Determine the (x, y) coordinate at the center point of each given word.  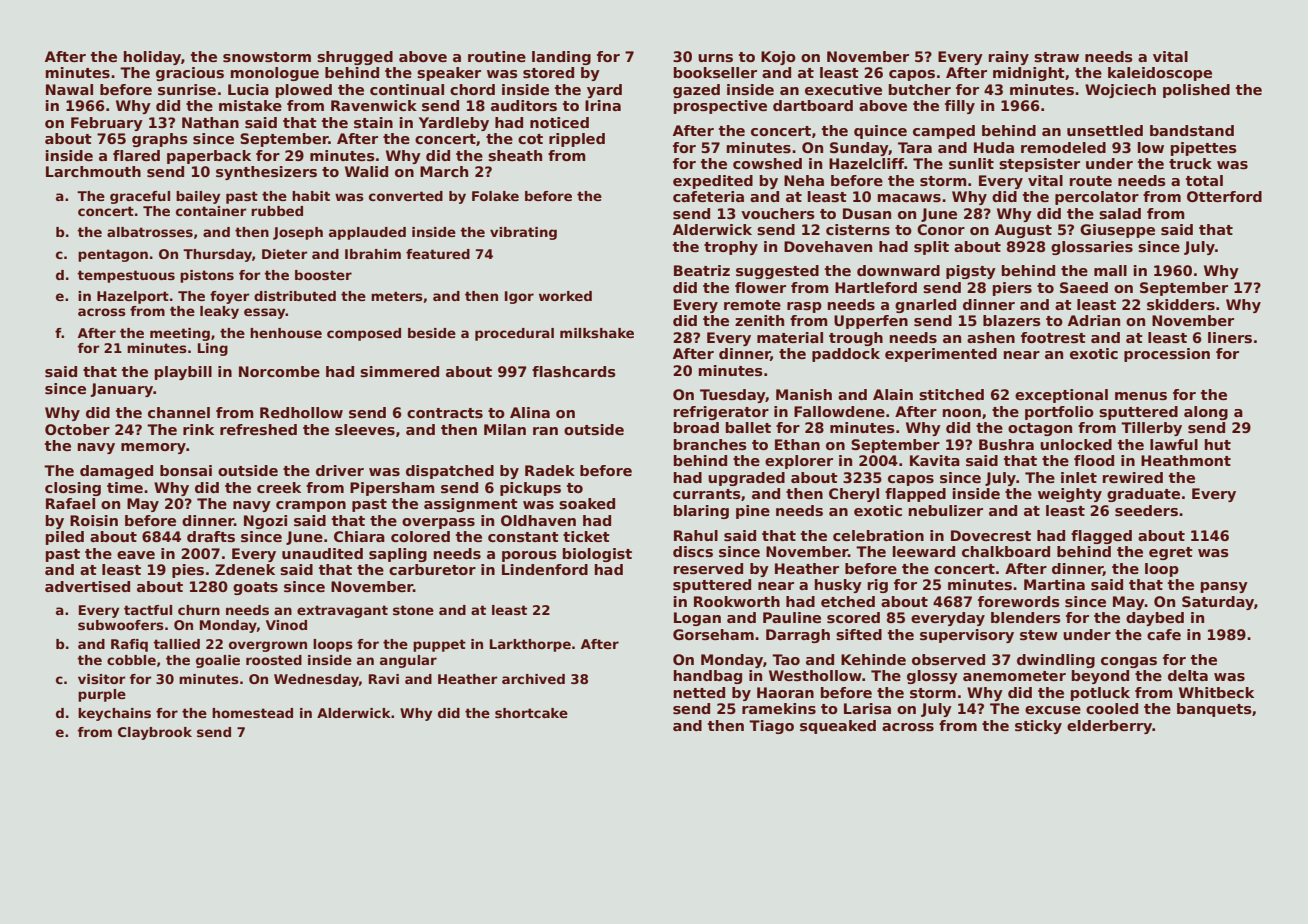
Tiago (771, 727)
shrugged (355, 58)
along (1206, 413)
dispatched (450, 472)
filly (960, 107)
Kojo (778, 58)
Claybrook (155, 733)
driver (340, 470)
